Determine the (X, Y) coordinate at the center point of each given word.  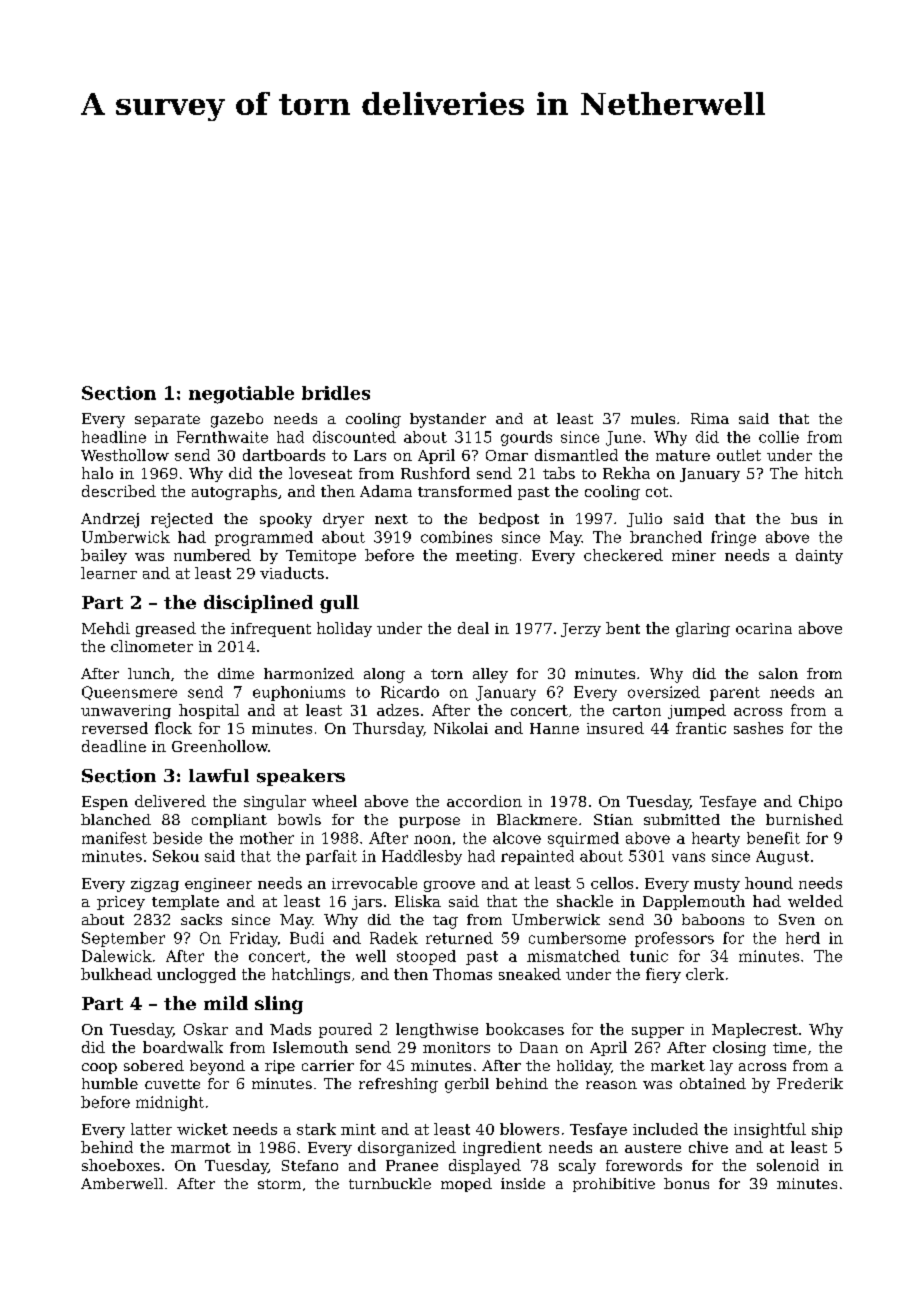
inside (523, 1183)
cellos (612, 883)
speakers (301, 777)
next (391, 519)
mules (653, 418)
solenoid (788, 1165)
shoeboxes (121, 1165)
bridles (336, 393)
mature (683, 455)
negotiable (241, 395)
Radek (394, 938)
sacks (201, 919)
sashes (758, 728)
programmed (264, 538)
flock (173, 728)
